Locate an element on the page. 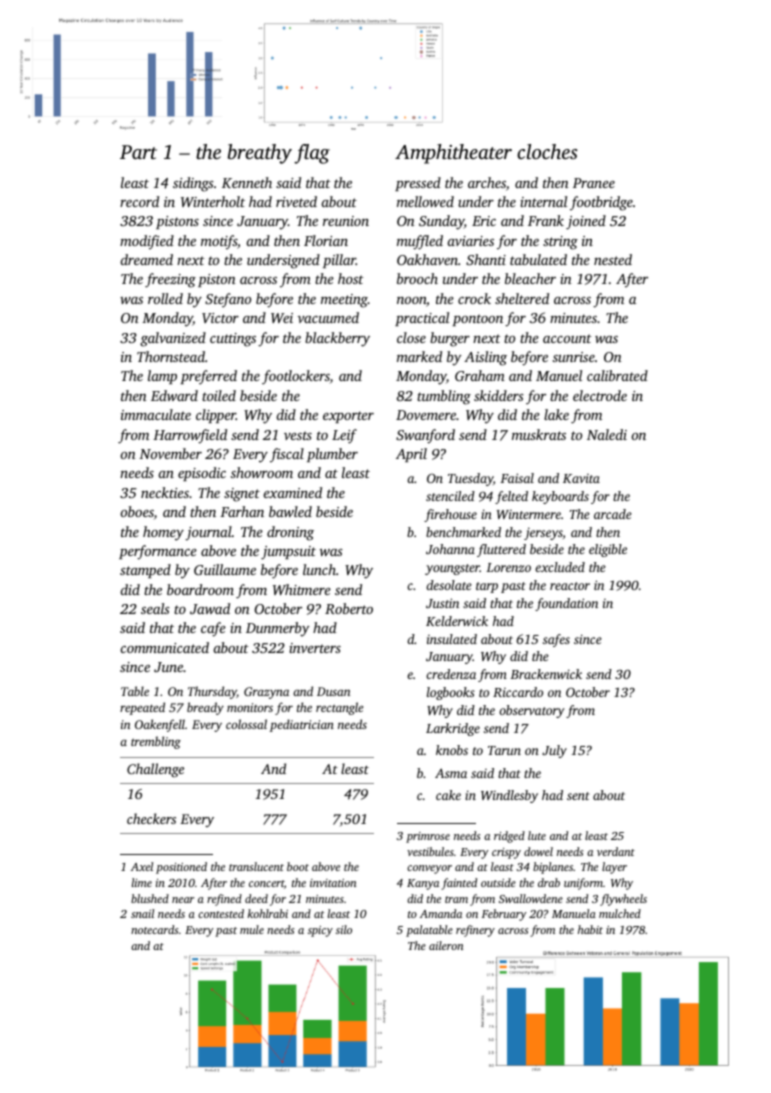 The height and width of the document is (1093, 771). eligible is located at coordinates (608, 550).
